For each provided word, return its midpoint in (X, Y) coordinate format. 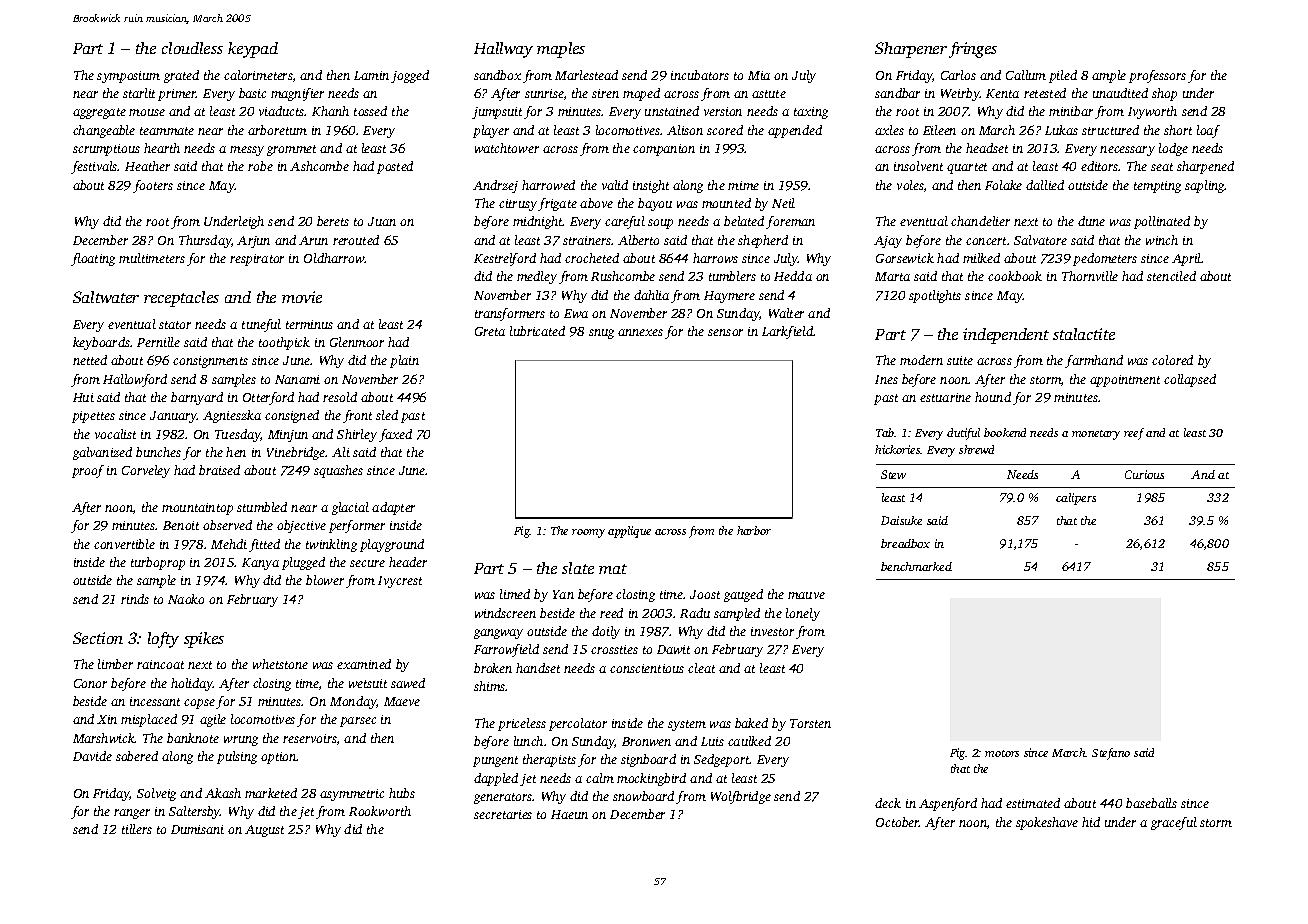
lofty (163, 640)
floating (93, 259)
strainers (587, 240)
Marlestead (586, 75)
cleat (701, 668)
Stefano (1111, 754)
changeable (104, 131)
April (1187, 259)
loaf (1208, 131)
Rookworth (380, 811)
